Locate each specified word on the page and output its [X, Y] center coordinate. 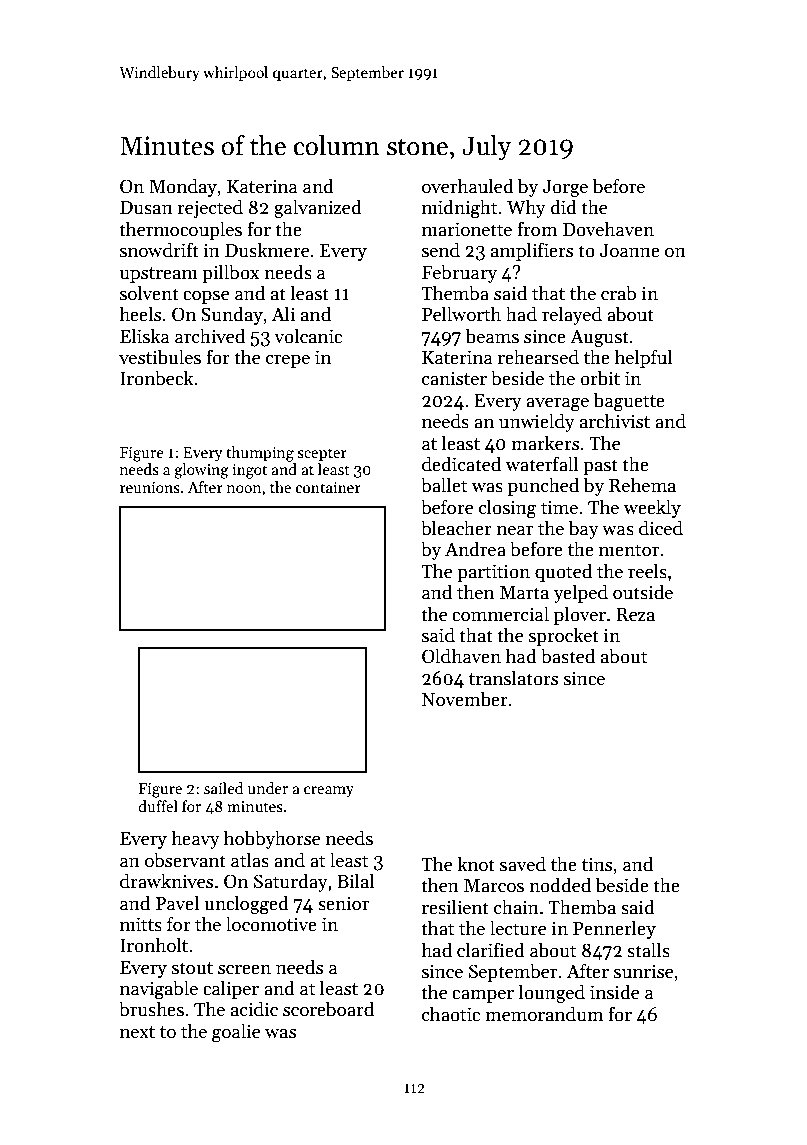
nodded [560, 885]
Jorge [565, 189]
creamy [329, 791]
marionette [467, 229]
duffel [158, 806]
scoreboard [328, 1009]
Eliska [145, 336]
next [137, 1032]
